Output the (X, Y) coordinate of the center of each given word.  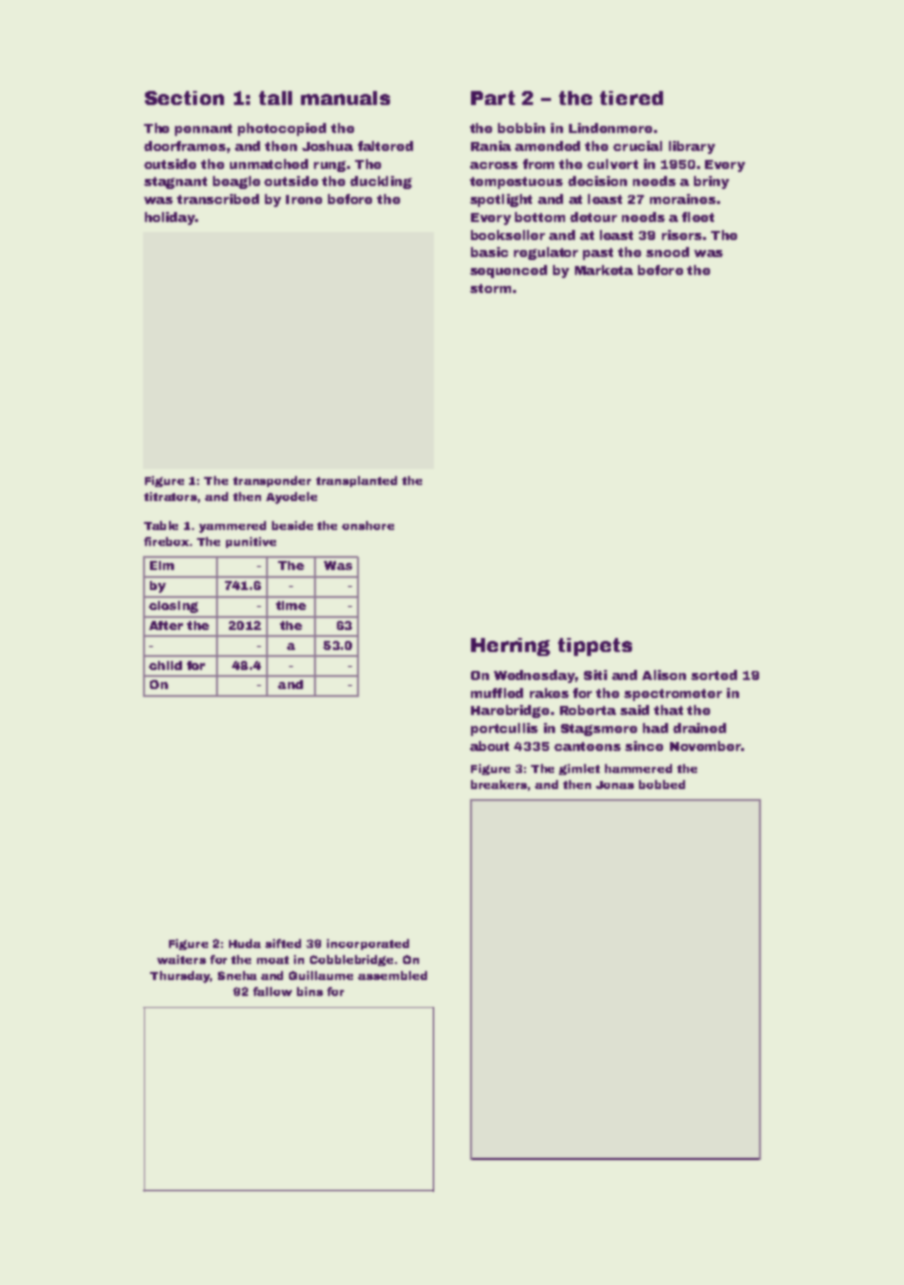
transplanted (356, 481)
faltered (385, 146)
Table (161, 525)
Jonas (615, 785)
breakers (499, 784)
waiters (181, 959)
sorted (714, 675)
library (692, 147)
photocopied (282, 129)
